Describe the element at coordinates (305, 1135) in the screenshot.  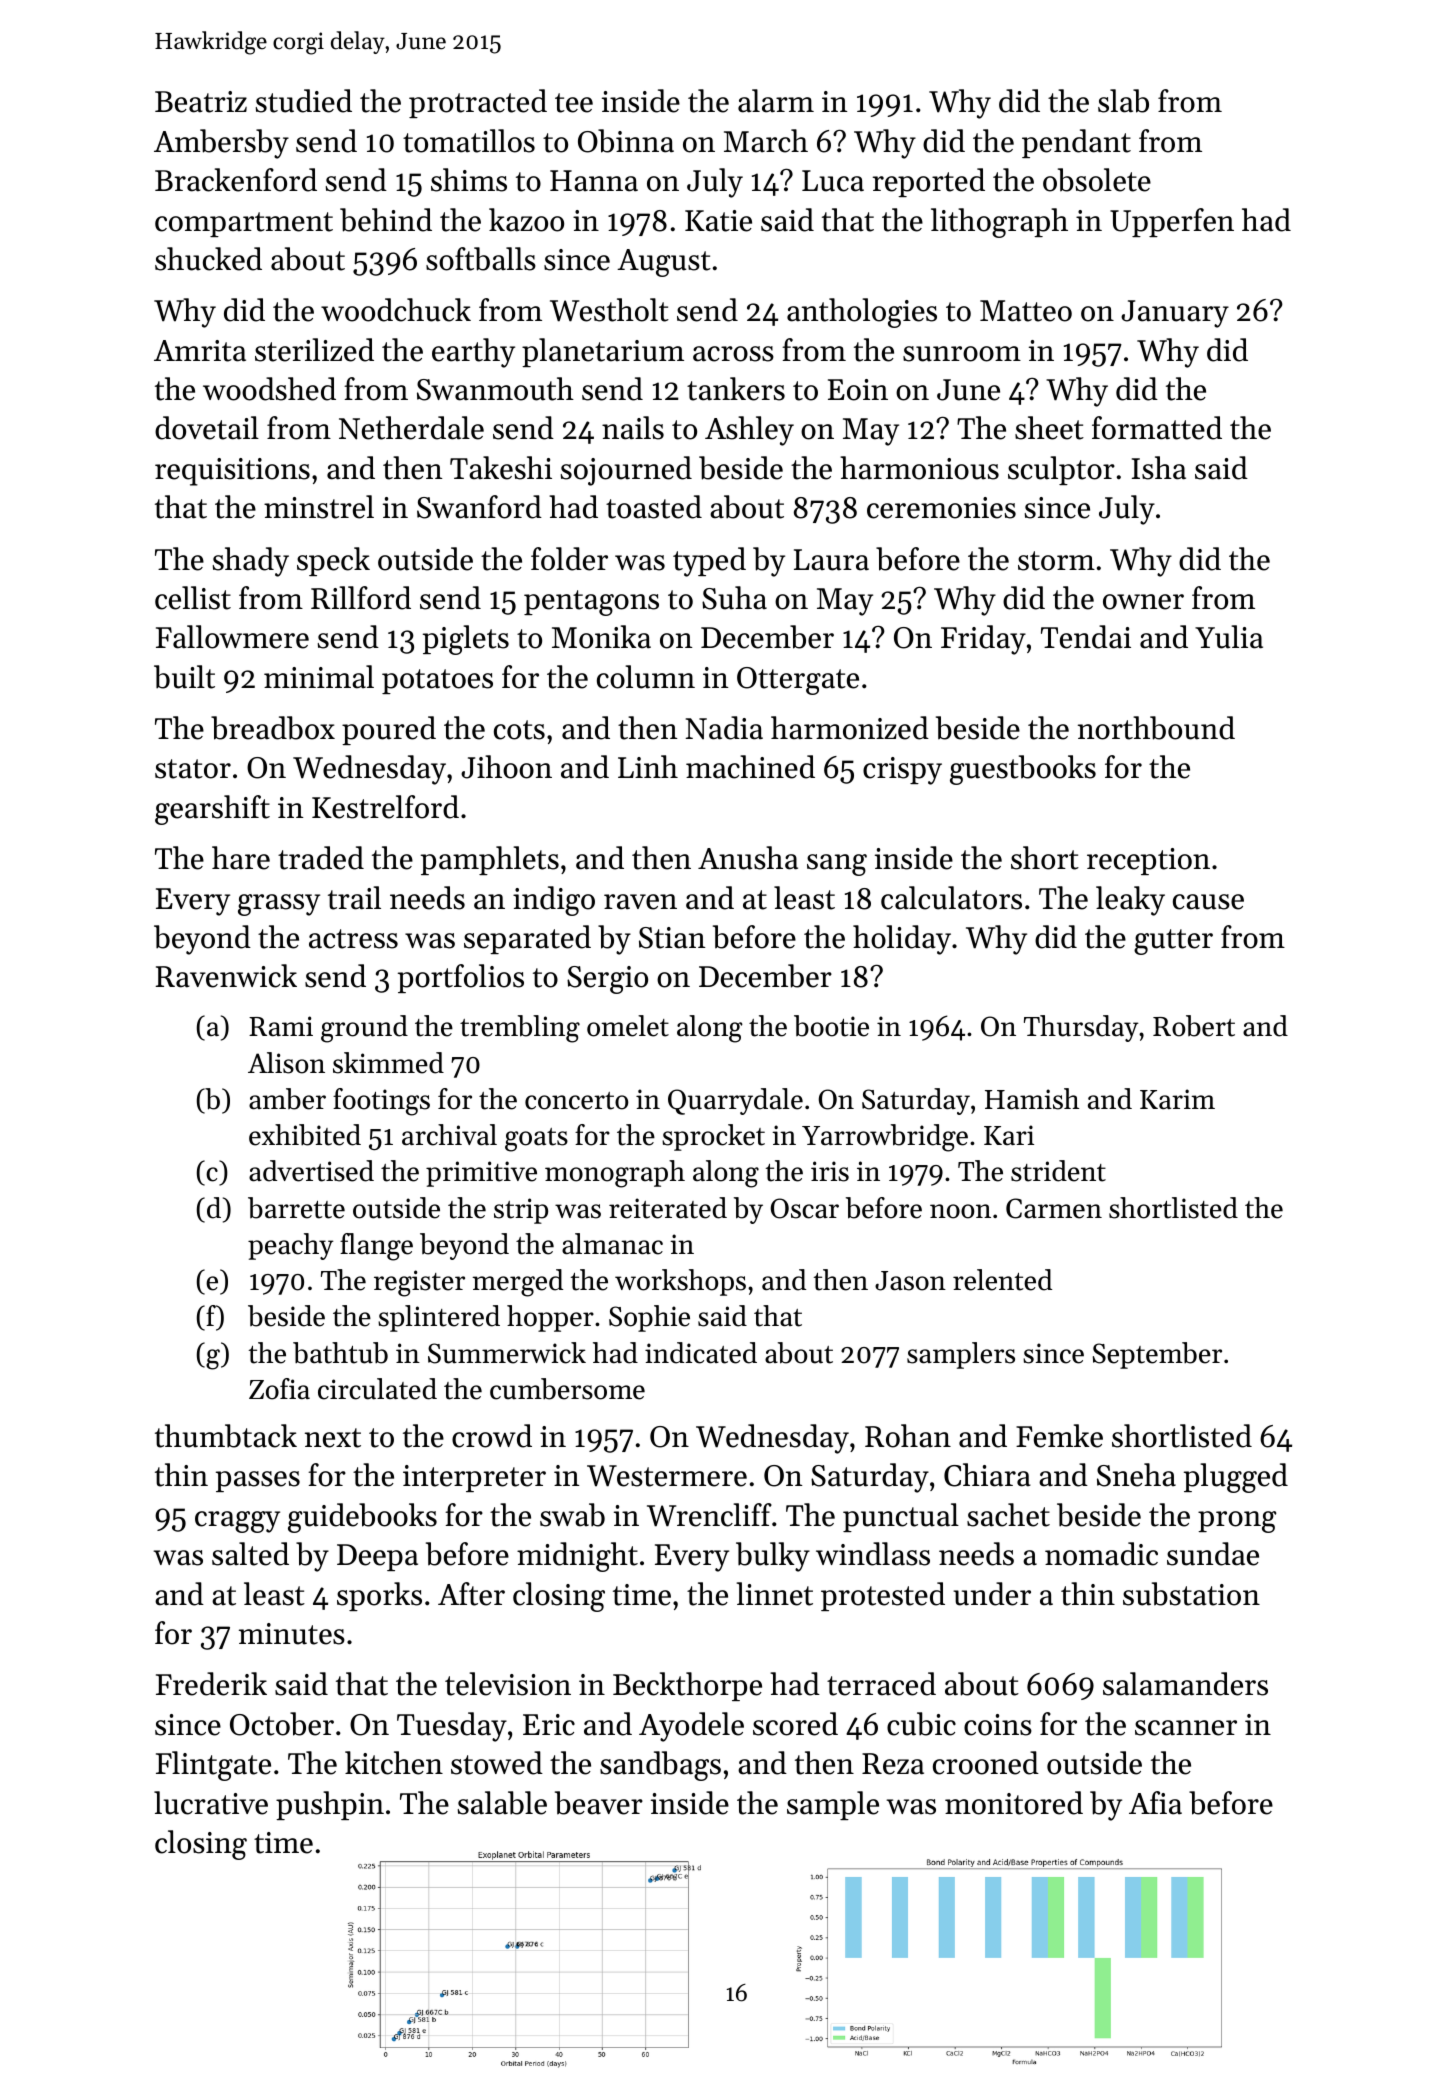
I see `exhibited` at that location.
